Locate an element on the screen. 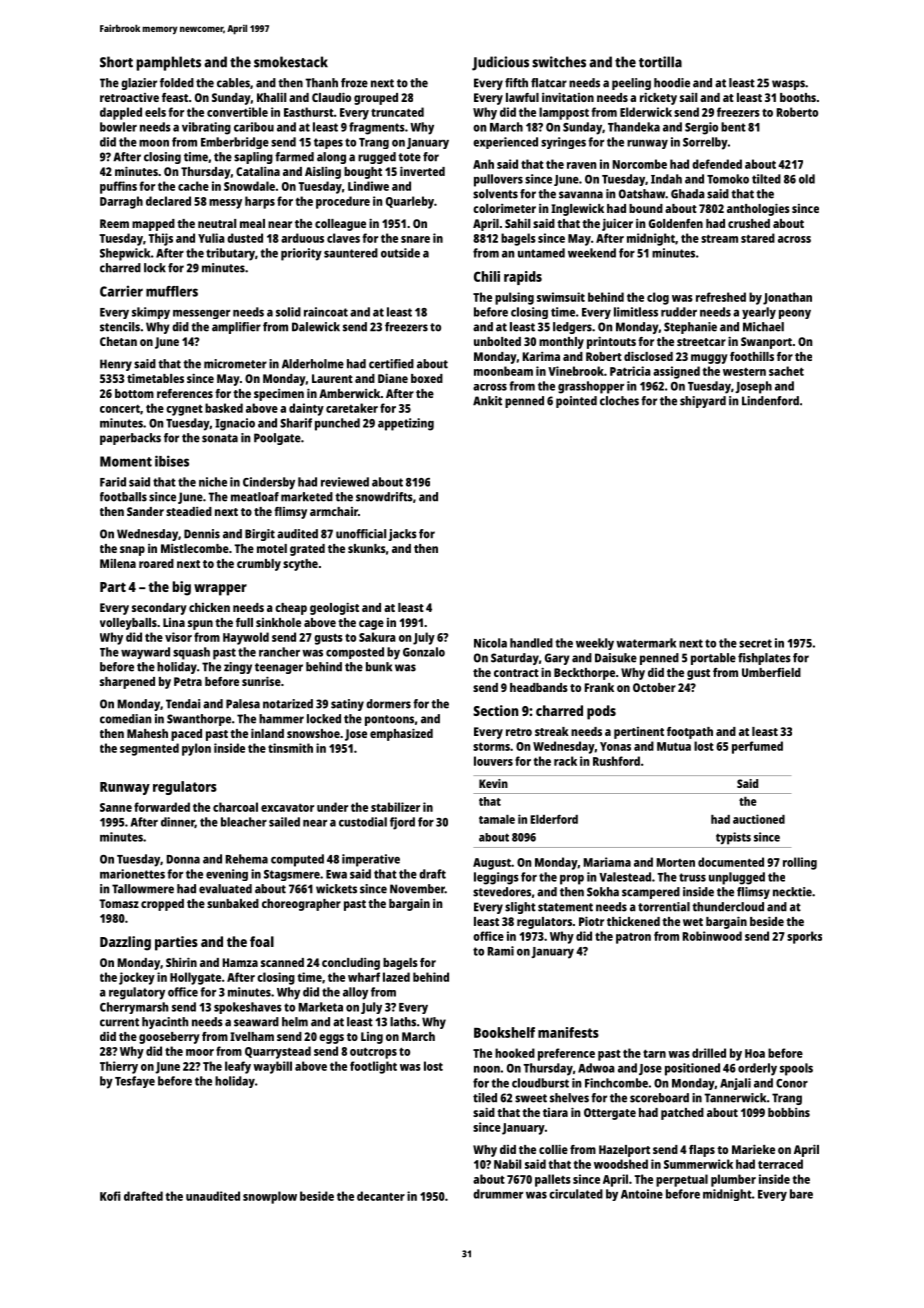 Image resolution: width=924 pixels, height=1308 pixels. bobbins is located at coordinates (789, 1112).
